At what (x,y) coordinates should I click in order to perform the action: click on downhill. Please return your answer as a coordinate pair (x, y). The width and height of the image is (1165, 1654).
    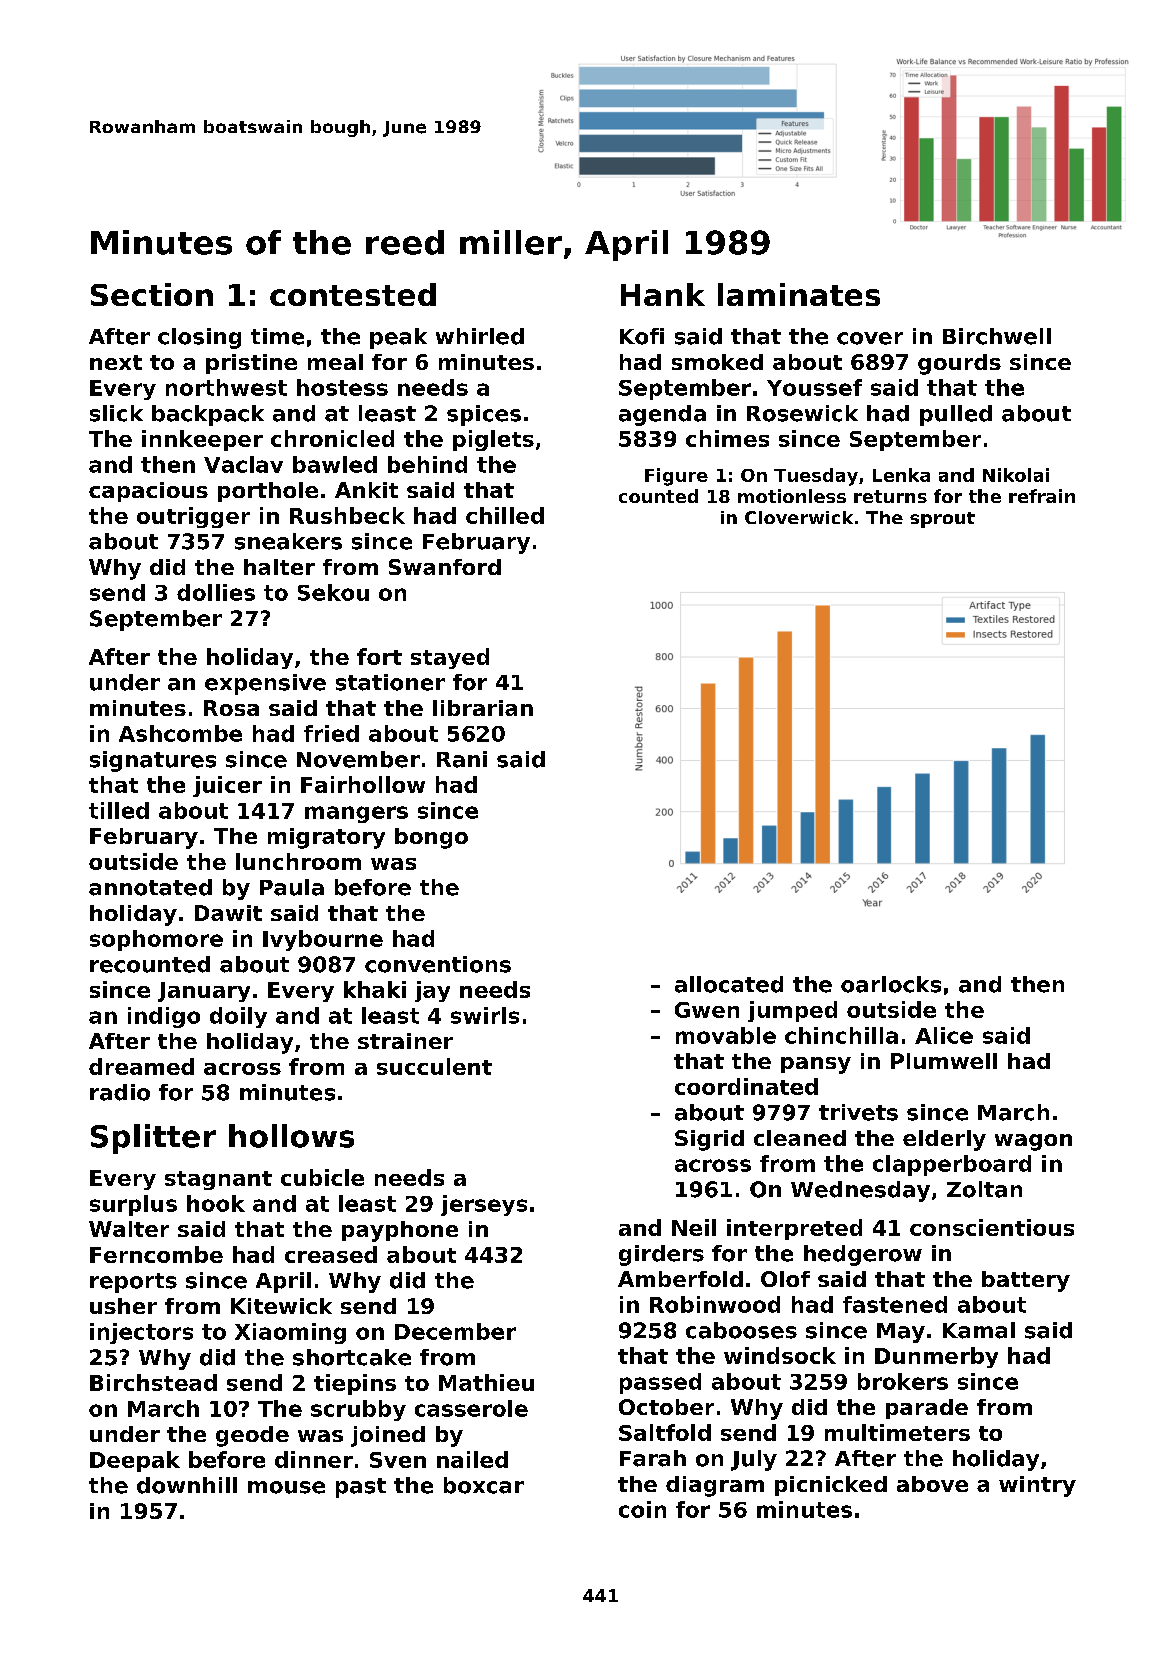
    Looking at the image, I should click on (187, 1485).
